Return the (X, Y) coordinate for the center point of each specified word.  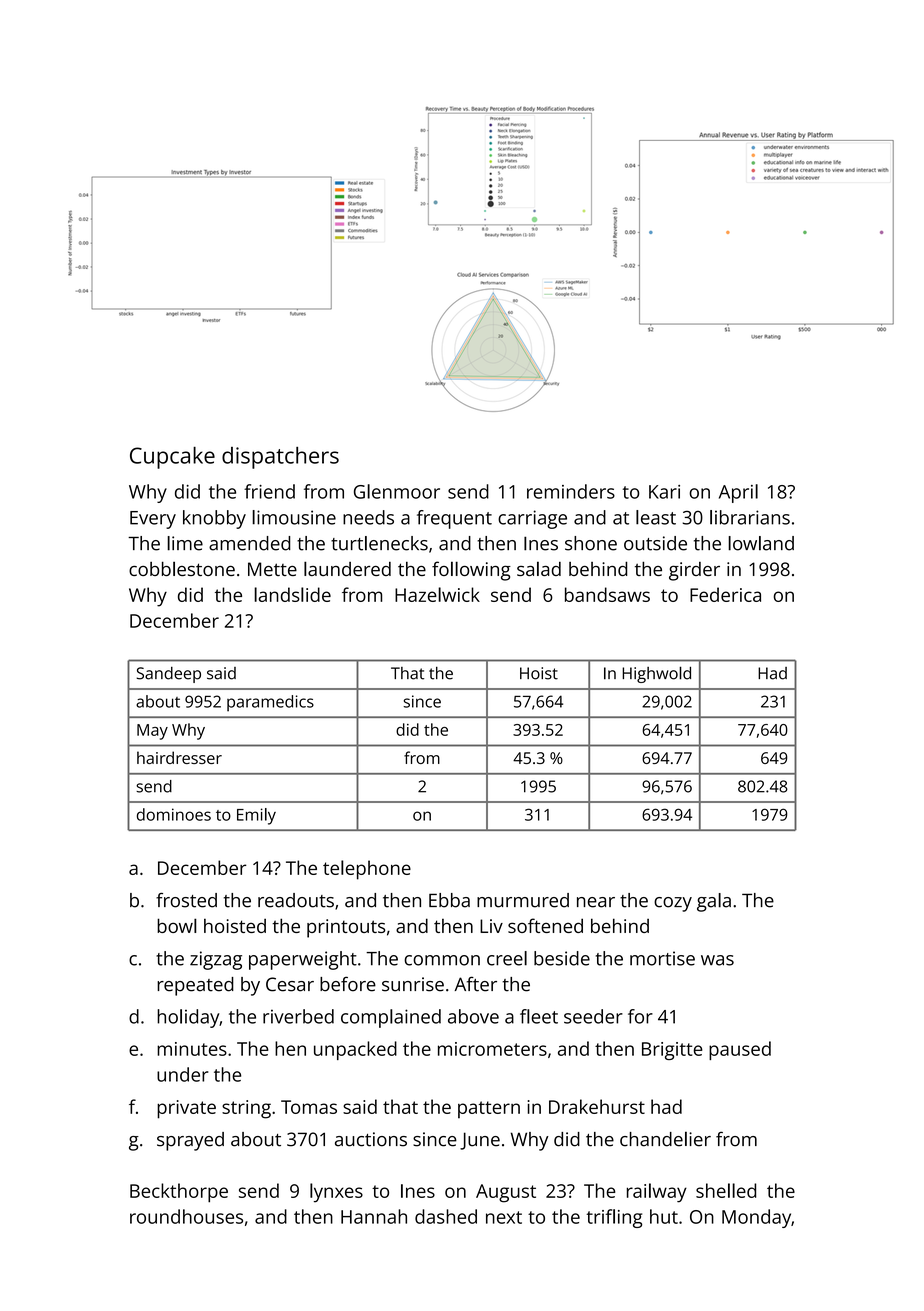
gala (714, 902)
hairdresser (179, 757)
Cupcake (172, 458)
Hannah (374, 1216)
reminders (571, 491)
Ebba (449, 900)
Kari (664, 492)
